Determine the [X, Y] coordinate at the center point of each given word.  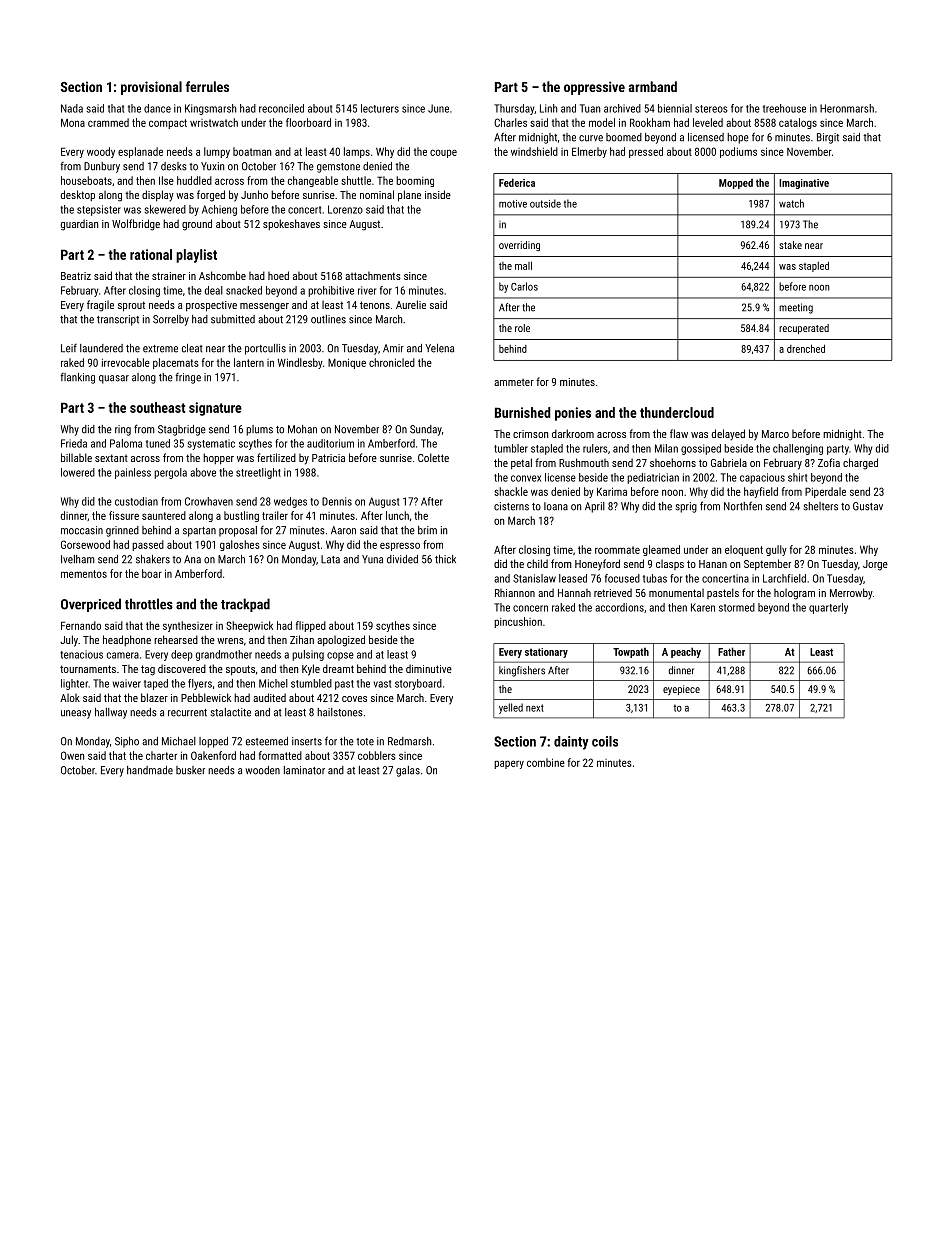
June [438, 108]
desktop [78, 195]
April [595, 507]
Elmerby [589, 152]
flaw [679, 433]
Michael [179, 741]
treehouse [784, 108]
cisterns [511, 506]
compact [168, 124]
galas [408, 771]
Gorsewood [85, 544]
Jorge [875, 565]
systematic [211, 444]
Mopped [736, 184]
